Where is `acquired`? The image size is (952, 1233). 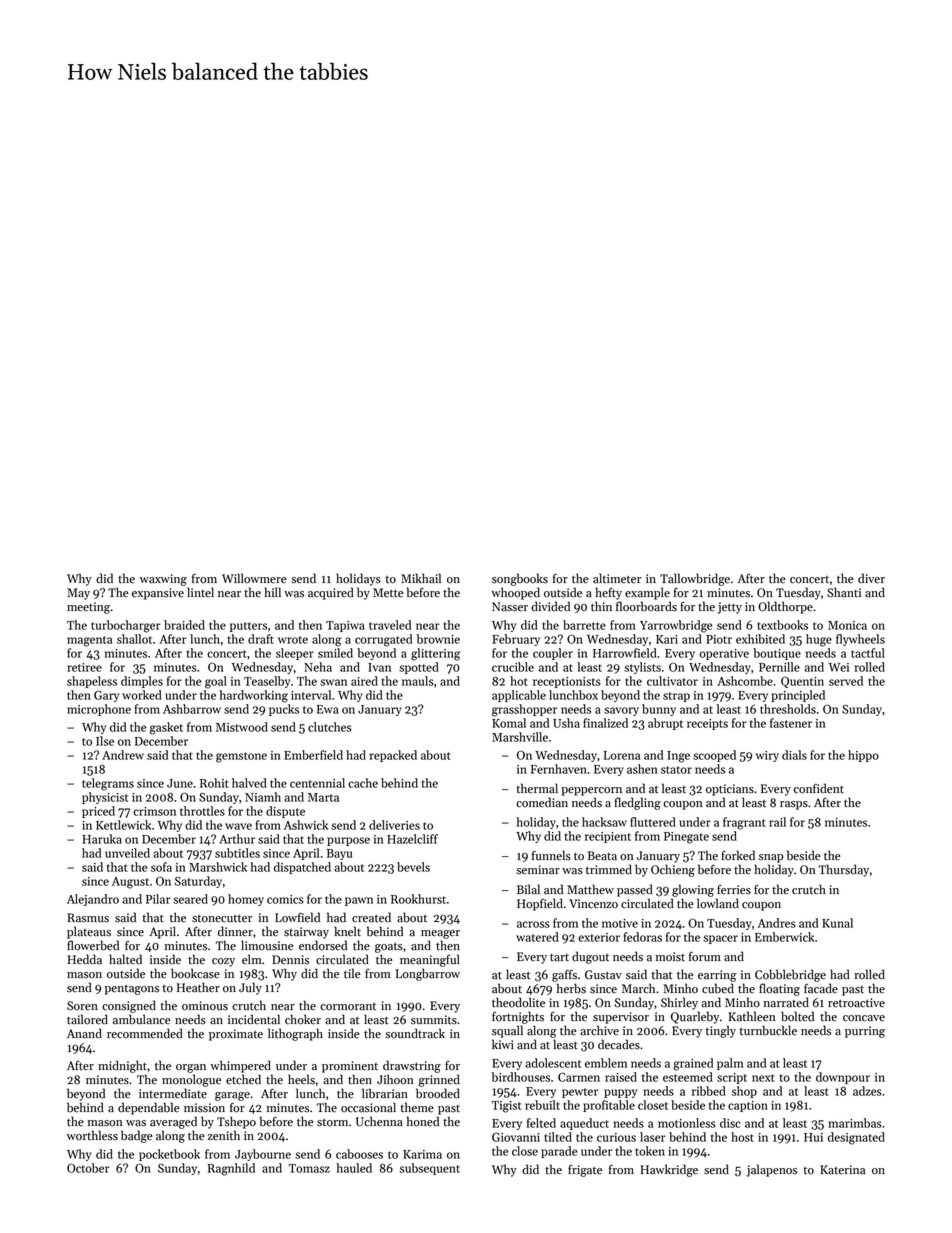 acquired is located at coordinates (331, 593).
